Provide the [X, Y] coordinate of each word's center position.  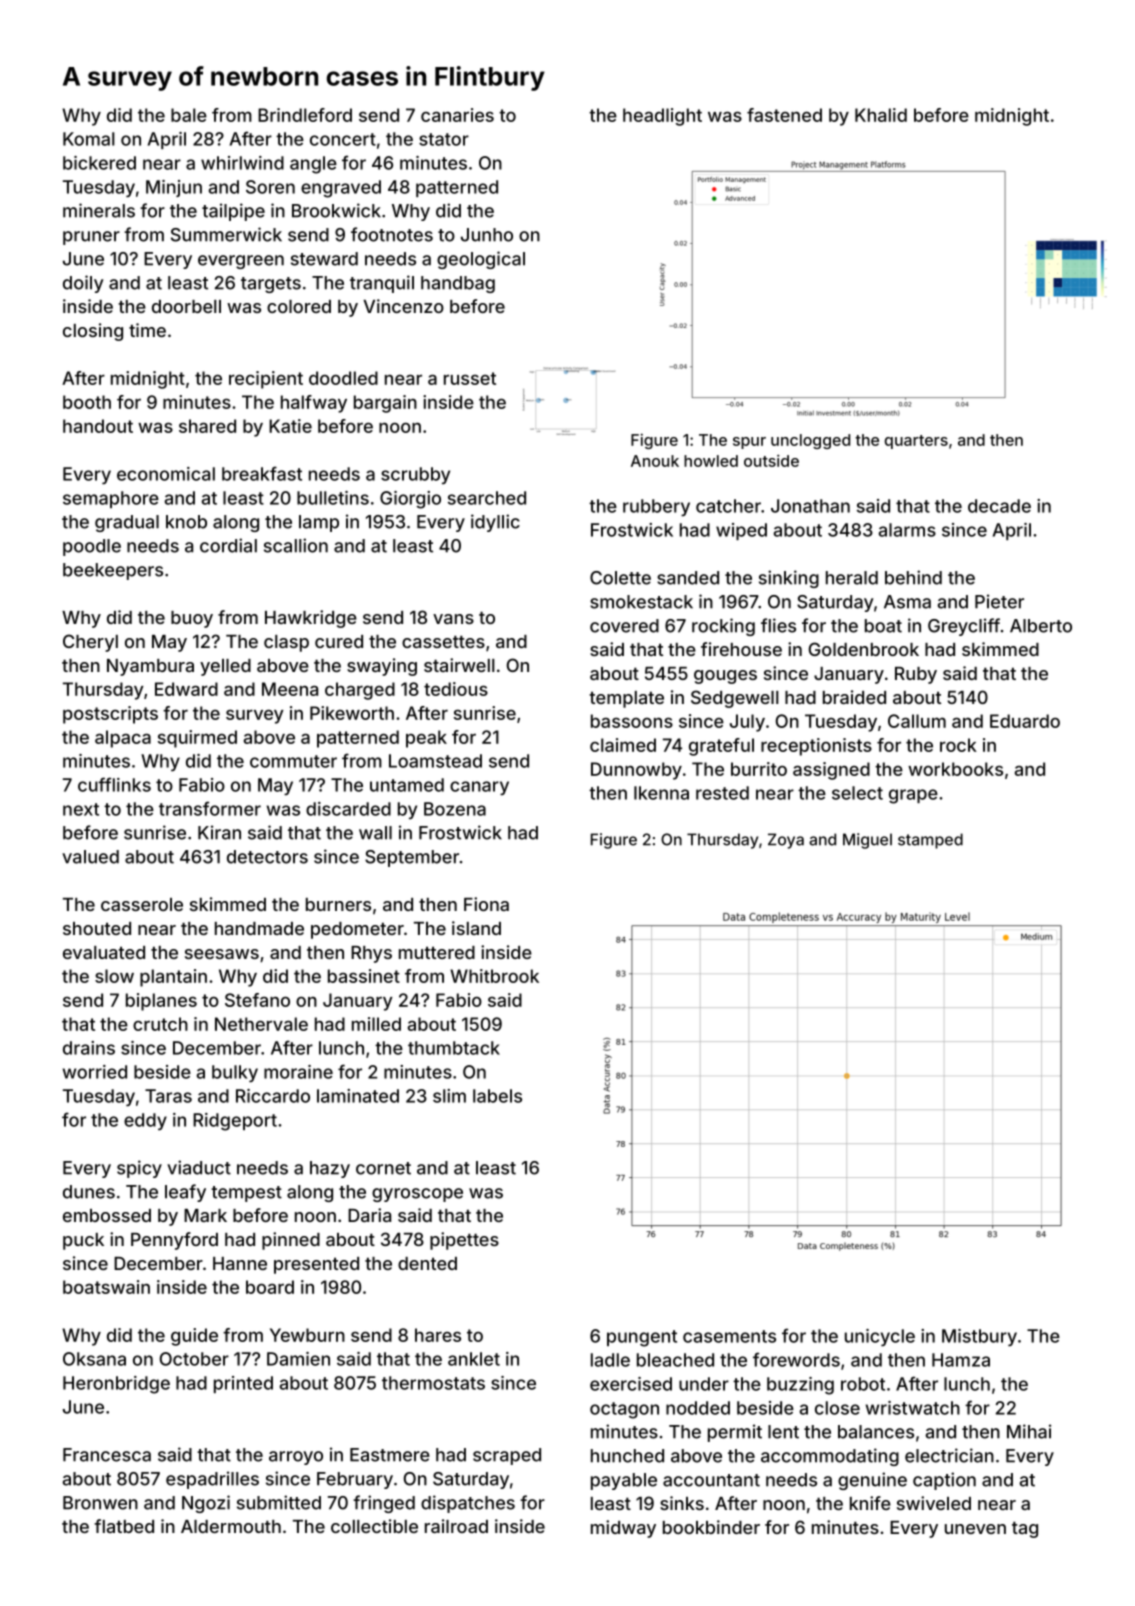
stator [444, 139]
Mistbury [979, 1338]
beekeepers [113, 571]
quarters [916, 442]
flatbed [124, 1526]
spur [749, 443]
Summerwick [226, 234]
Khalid [881, 115]
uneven [975, 1529]
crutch [160, 1024]
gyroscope [417, 1195]
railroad [456, 1526]
